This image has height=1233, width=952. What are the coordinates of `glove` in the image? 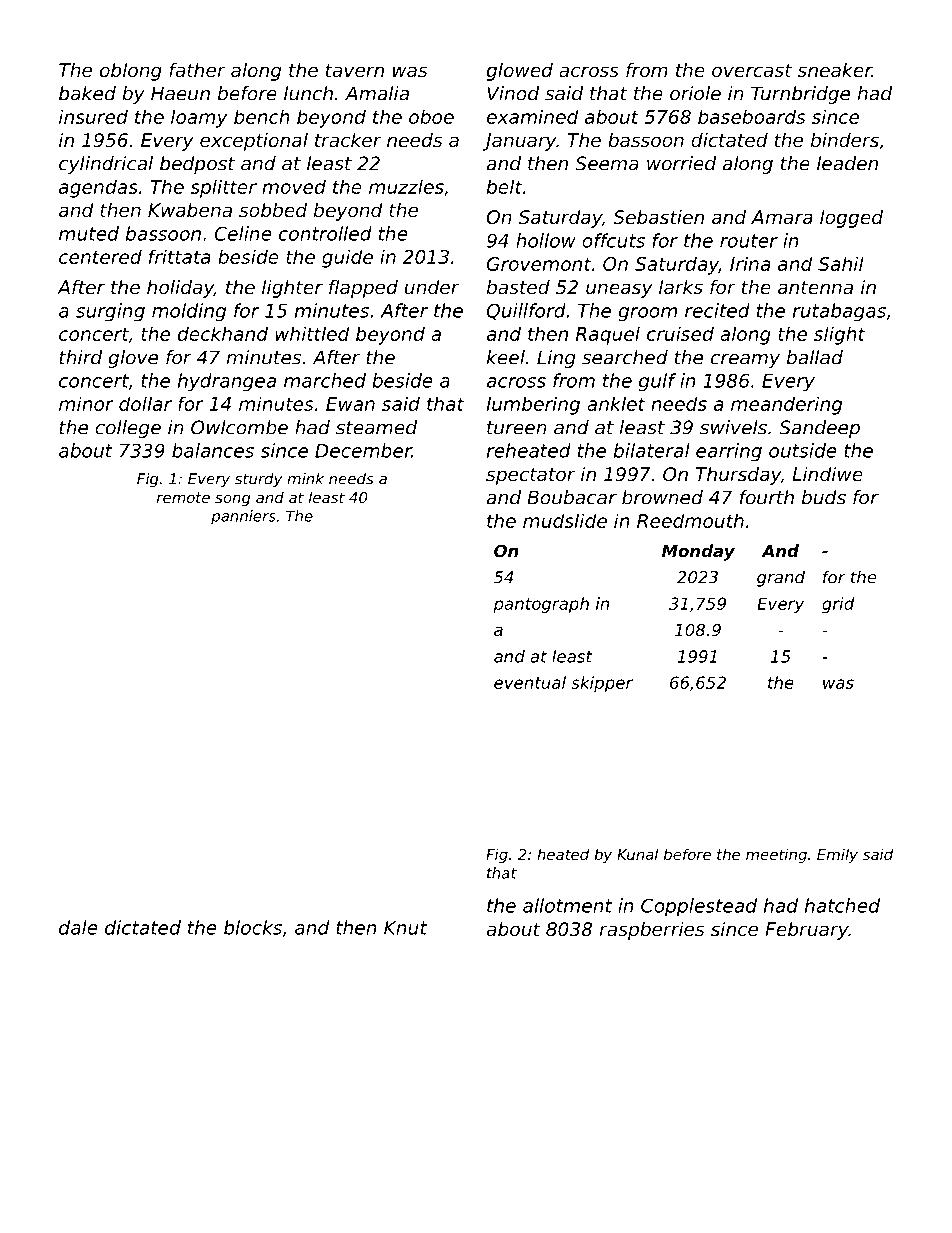 It's located at (133, 359).
